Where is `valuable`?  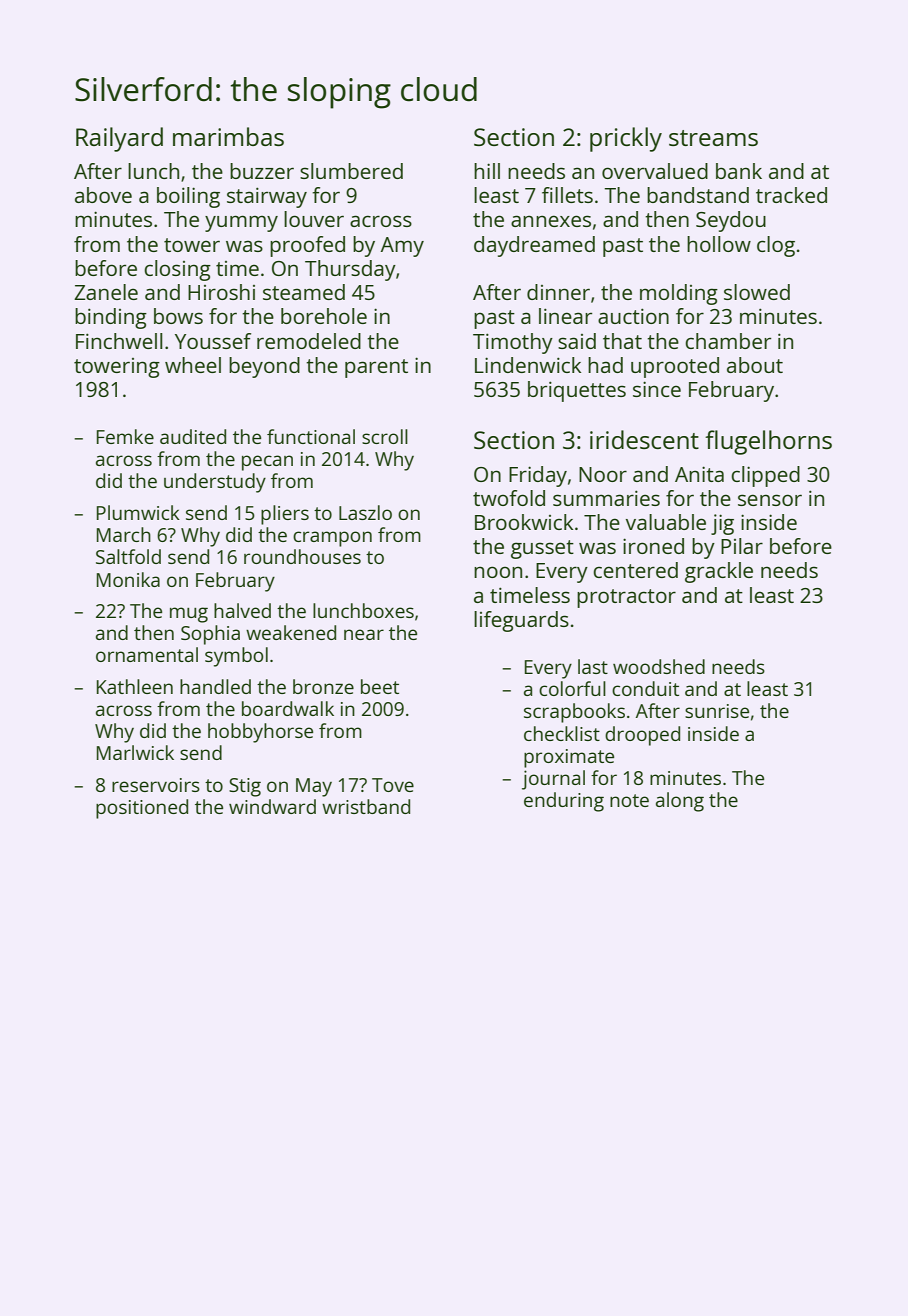
valuable is located at coordinates (666, 522).
